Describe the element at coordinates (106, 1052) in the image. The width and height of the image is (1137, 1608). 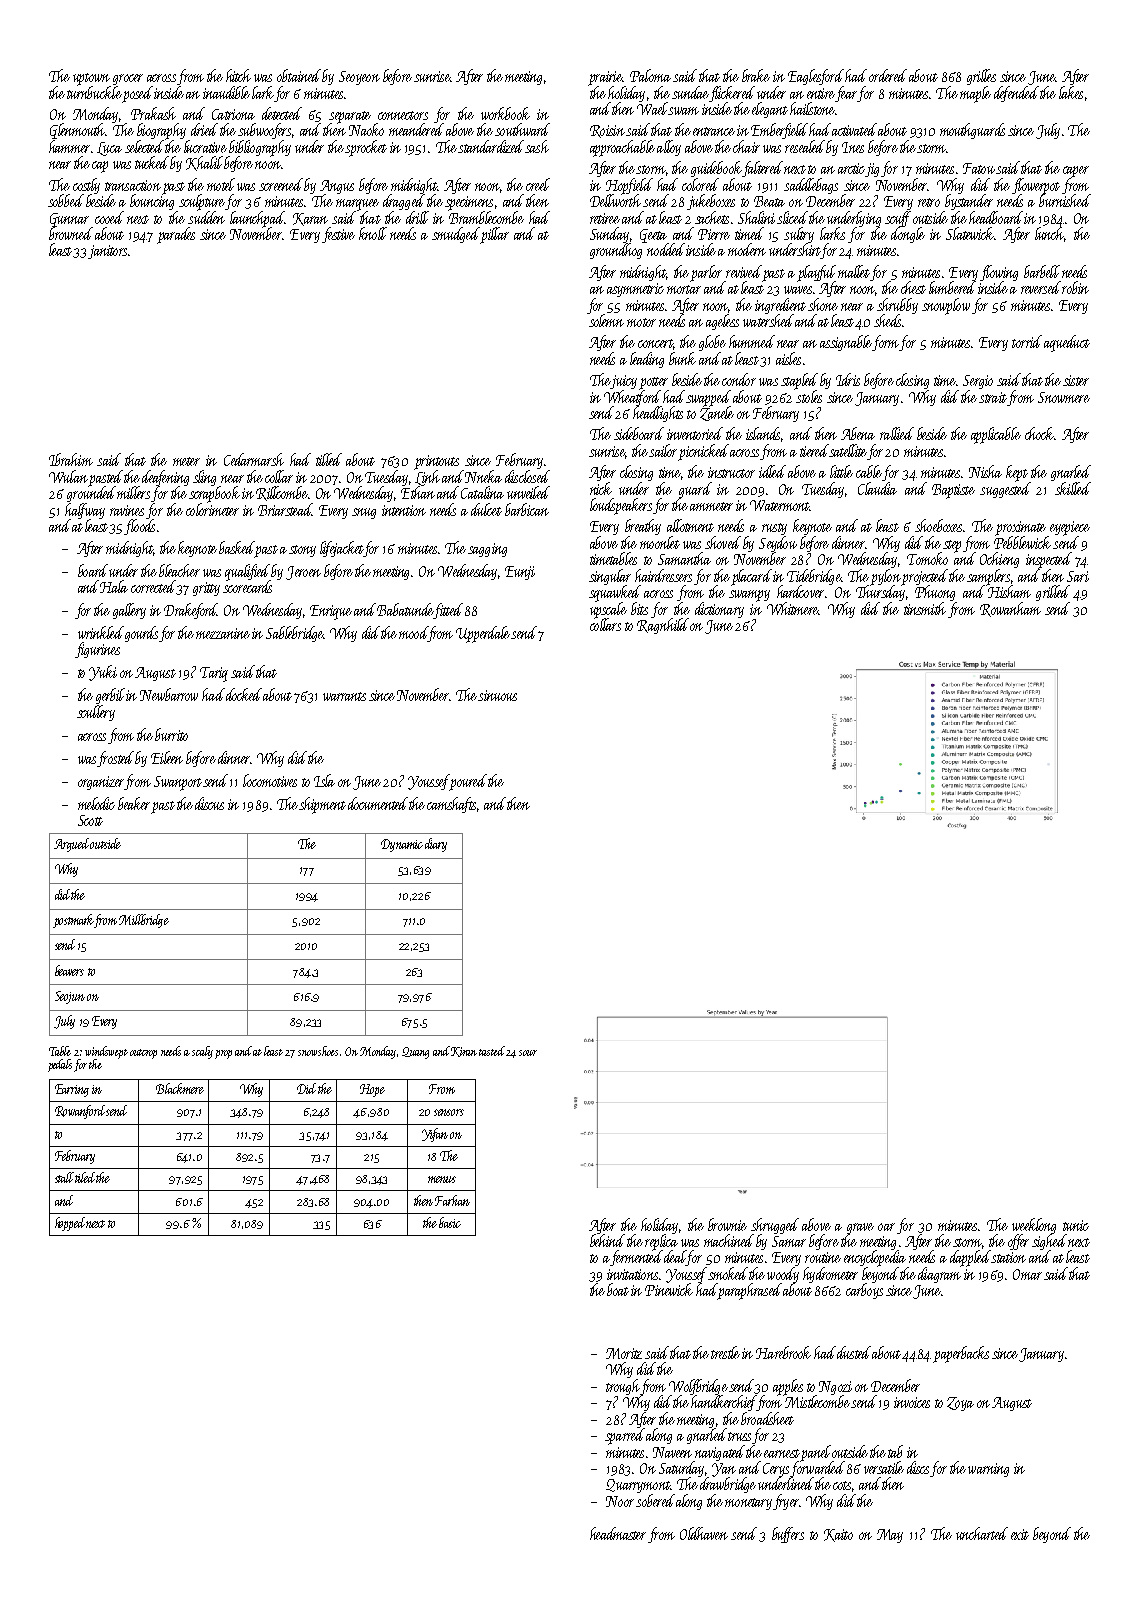
I see `windswept` at that location.
